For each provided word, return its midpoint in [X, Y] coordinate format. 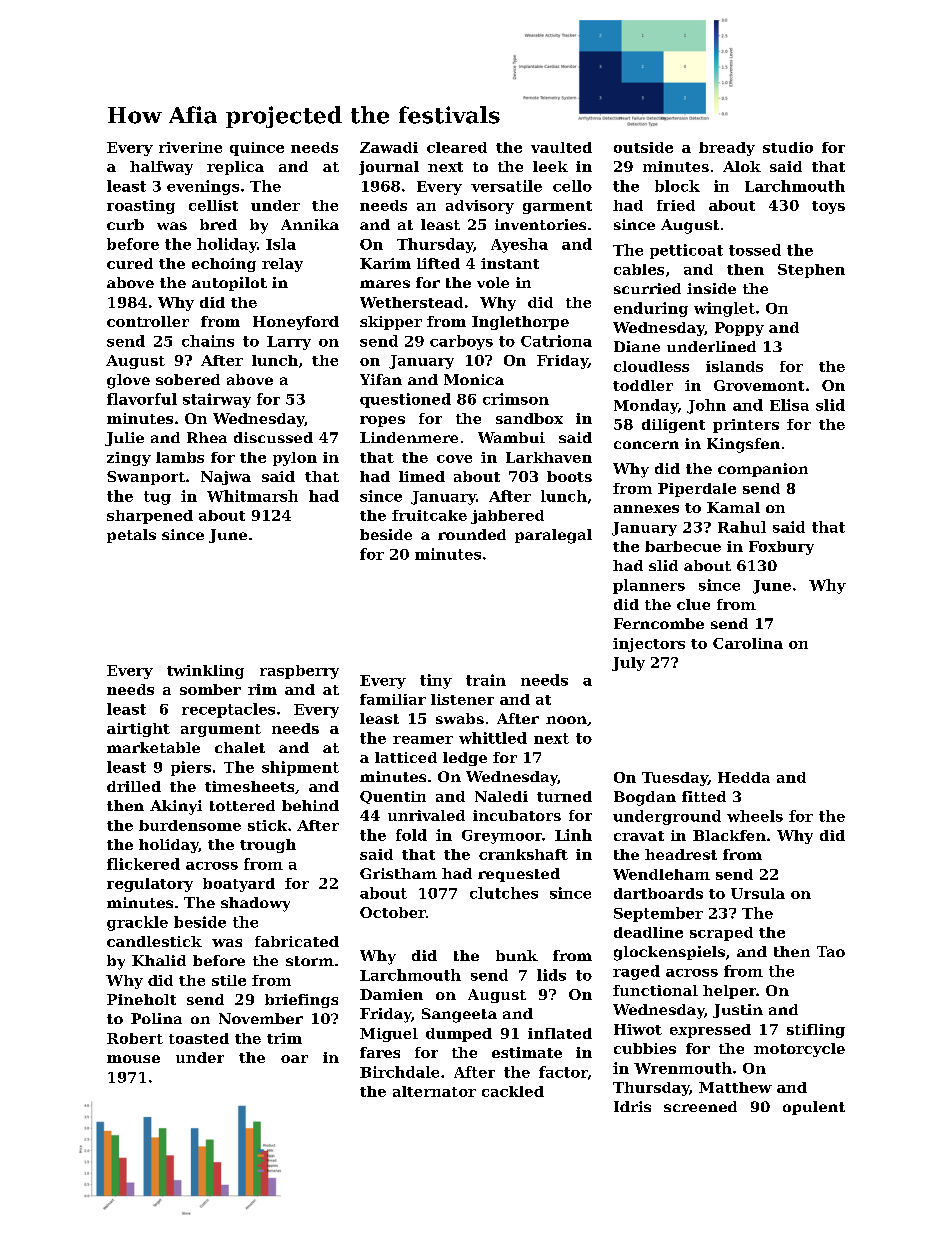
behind [310, 805]
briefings [301, 1001]
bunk [517, 955]
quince [257, 149]
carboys [461, 342]
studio [788, 147]
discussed [273, 437]
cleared [457, 147]
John [706, 406]
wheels [755, 816]
